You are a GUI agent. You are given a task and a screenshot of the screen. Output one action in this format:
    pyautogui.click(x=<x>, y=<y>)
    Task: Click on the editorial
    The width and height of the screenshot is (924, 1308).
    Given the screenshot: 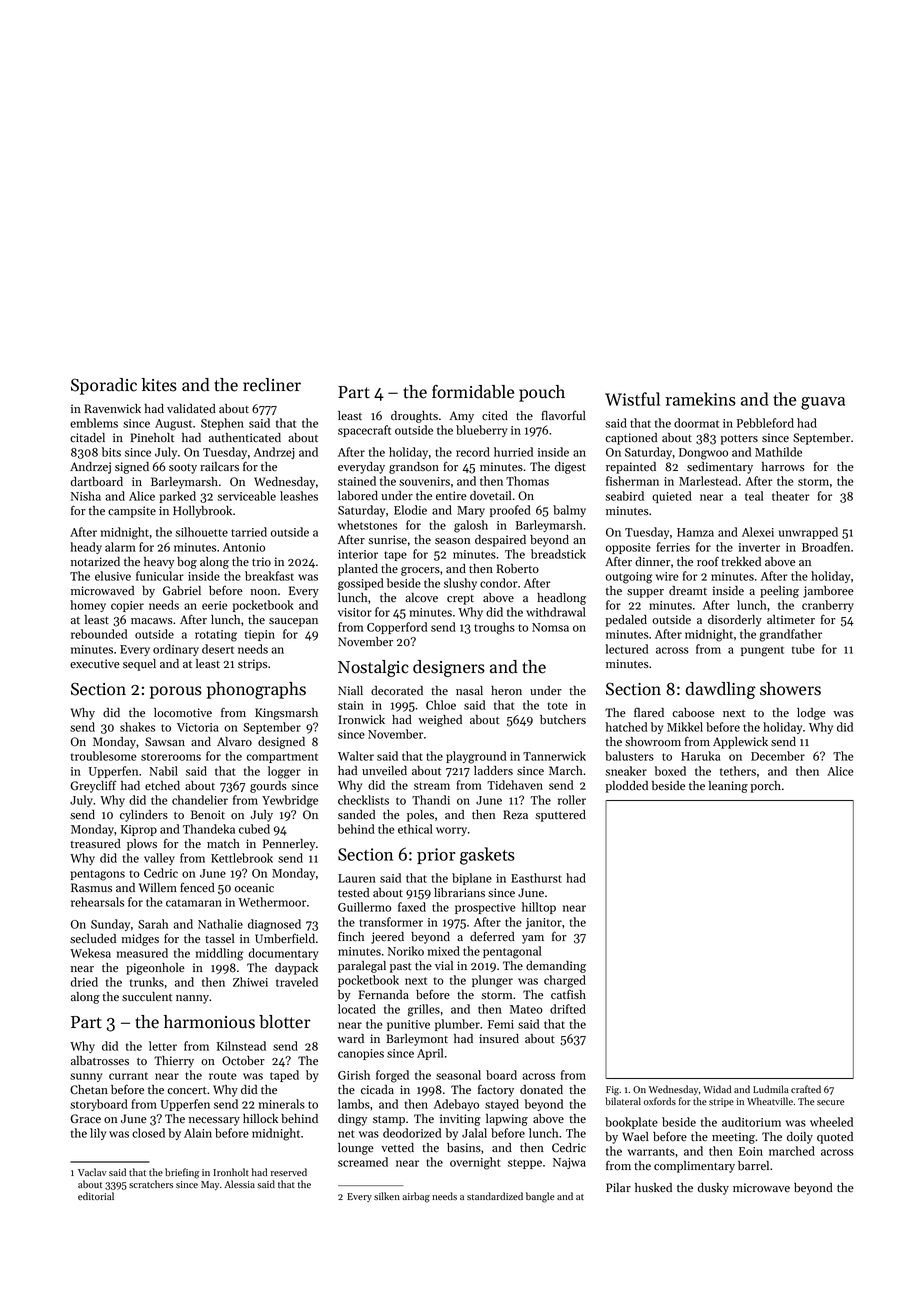 What is the action you would take?
    pyautogui.click(x=96, y=1196)
